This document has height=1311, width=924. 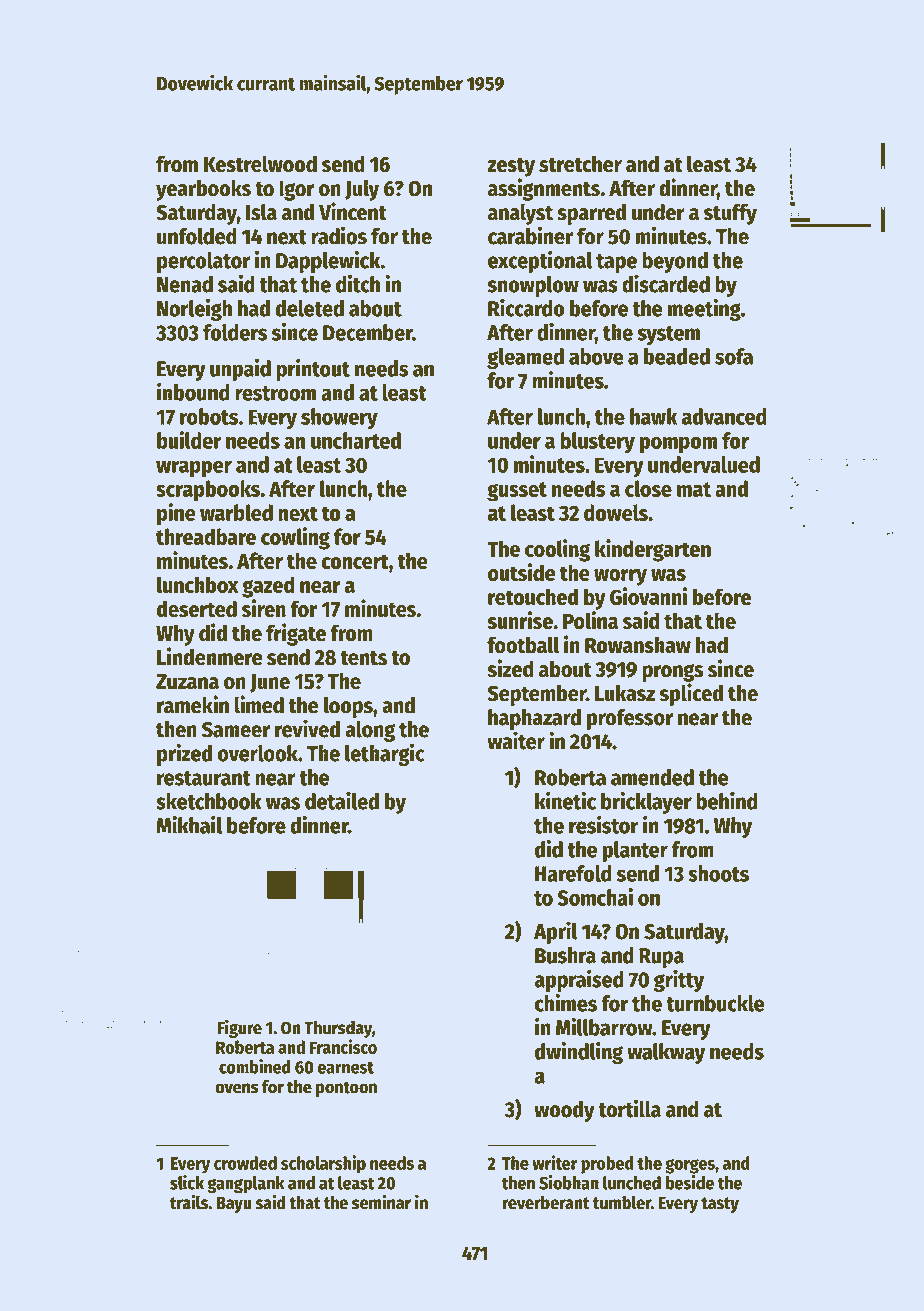 I want to click on snowplow, so click(x=533, y=286).
